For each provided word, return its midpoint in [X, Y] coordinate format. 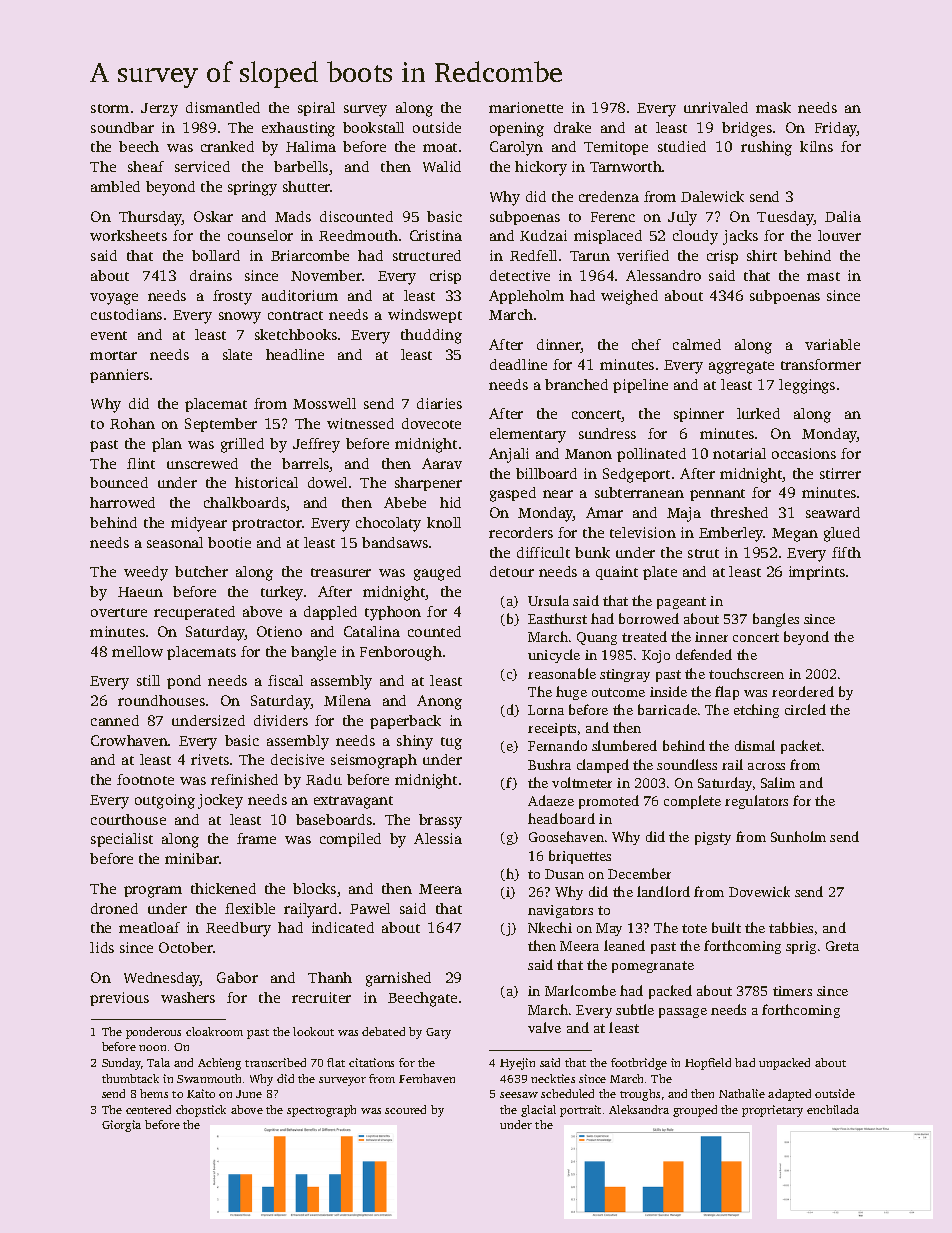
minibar [192, 858]
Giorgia [121, 1126]
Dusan [564, 874]
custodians [126, 314]
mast [823, 276]
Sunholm [798, 836]
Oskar [213, 216]
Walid [442, 166]
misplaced [608, 237]
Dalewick [712, 196]
